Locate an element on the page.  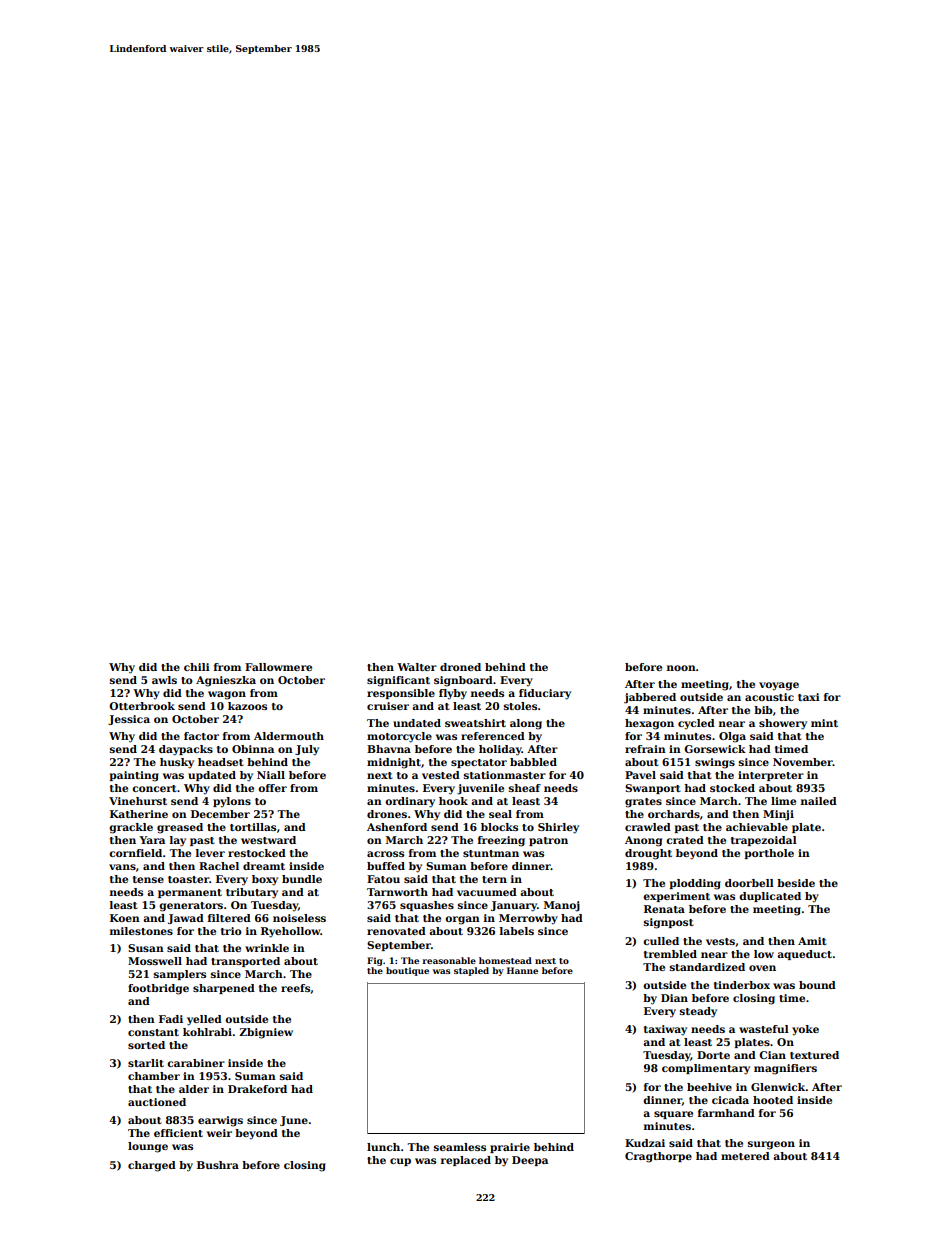
noon is located at coordinates (681, 668).
